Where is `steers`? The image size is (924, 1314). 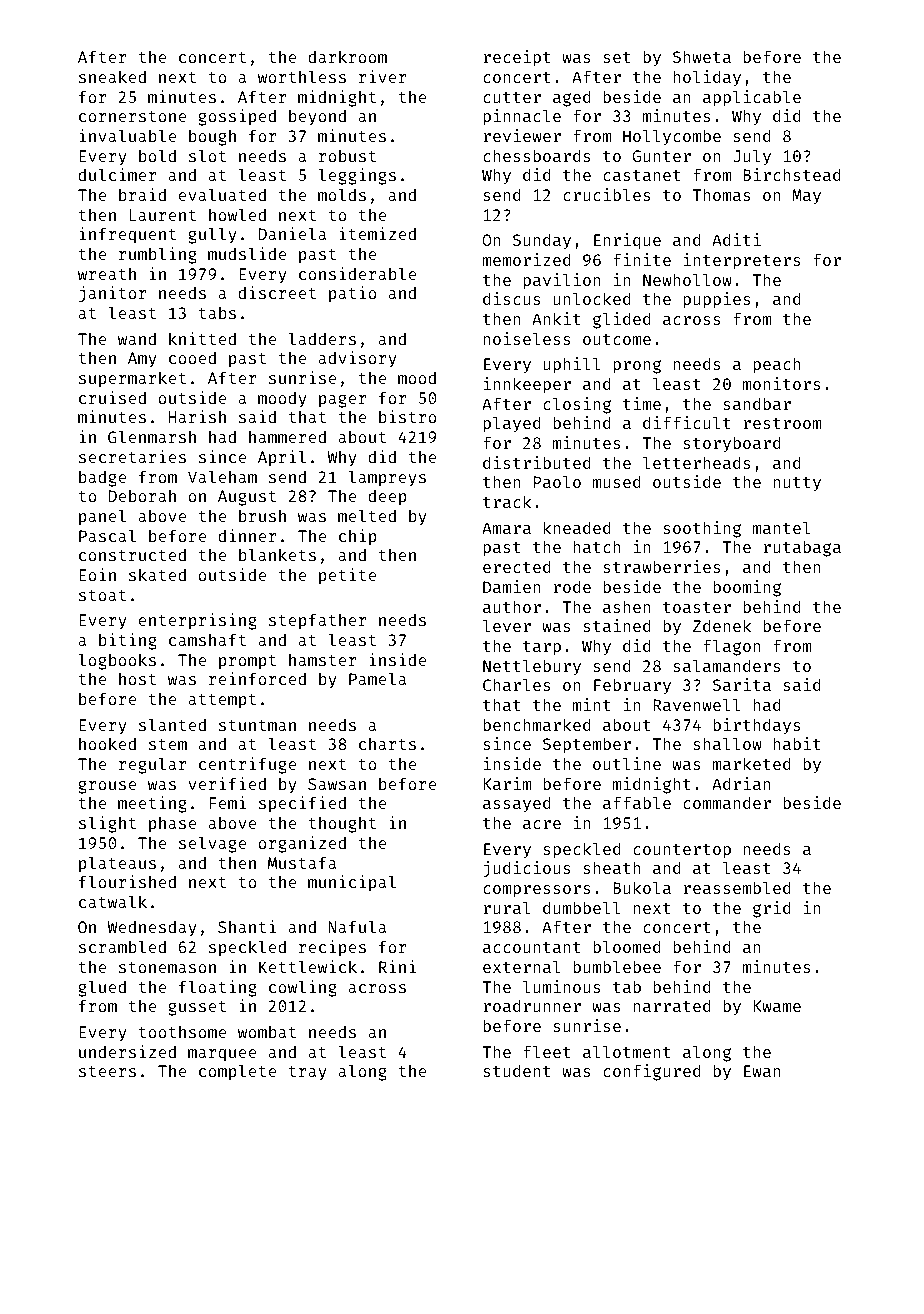 steers is located at coordinates (107, 1071).
